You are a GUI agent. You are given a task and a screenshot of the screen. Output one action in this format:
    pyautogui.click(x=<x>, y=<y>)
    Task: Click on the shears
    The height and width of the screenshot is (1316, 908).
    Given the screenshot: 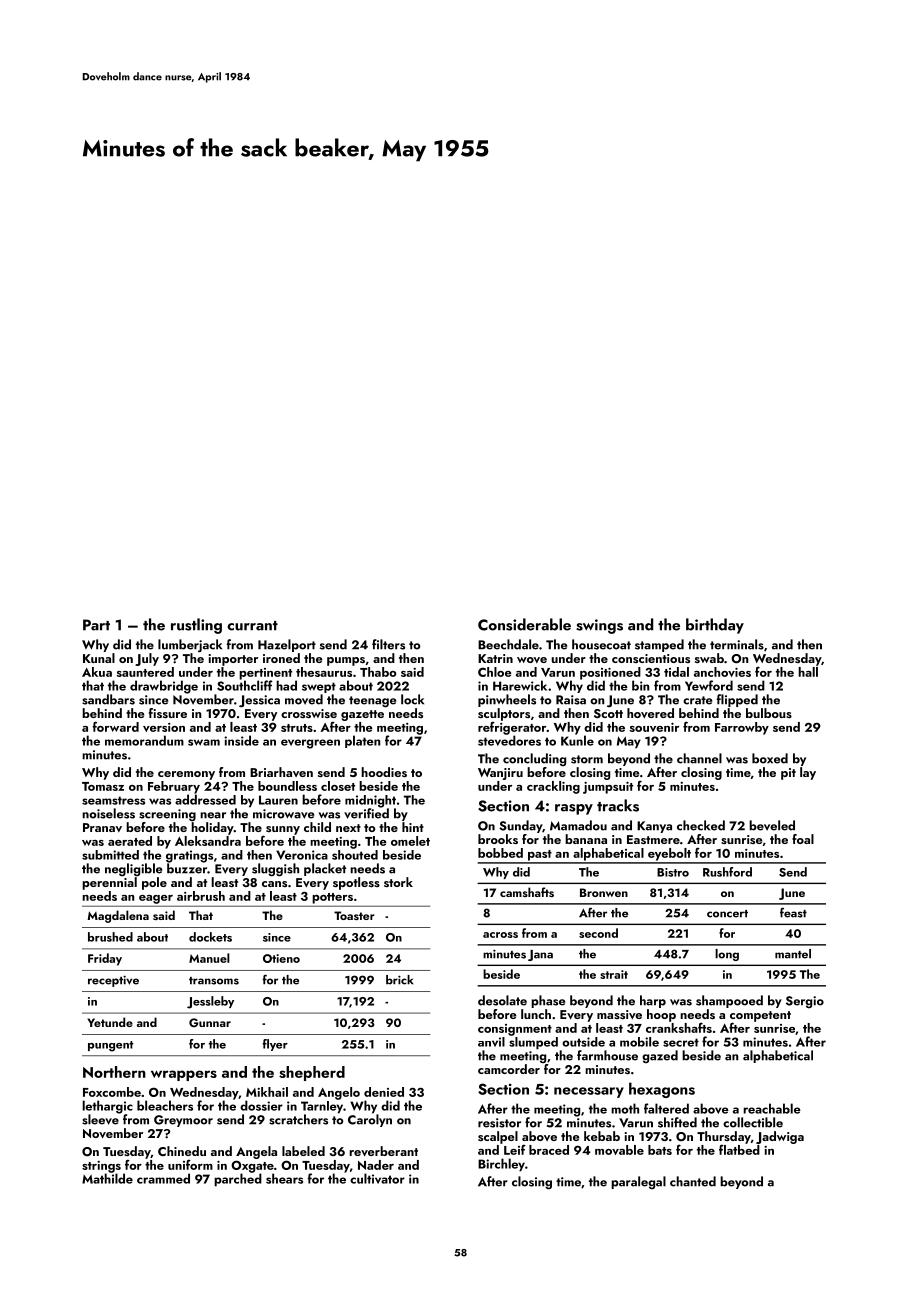 What is the action you would take?
    pyautogui.click(x=284, y=1178)
